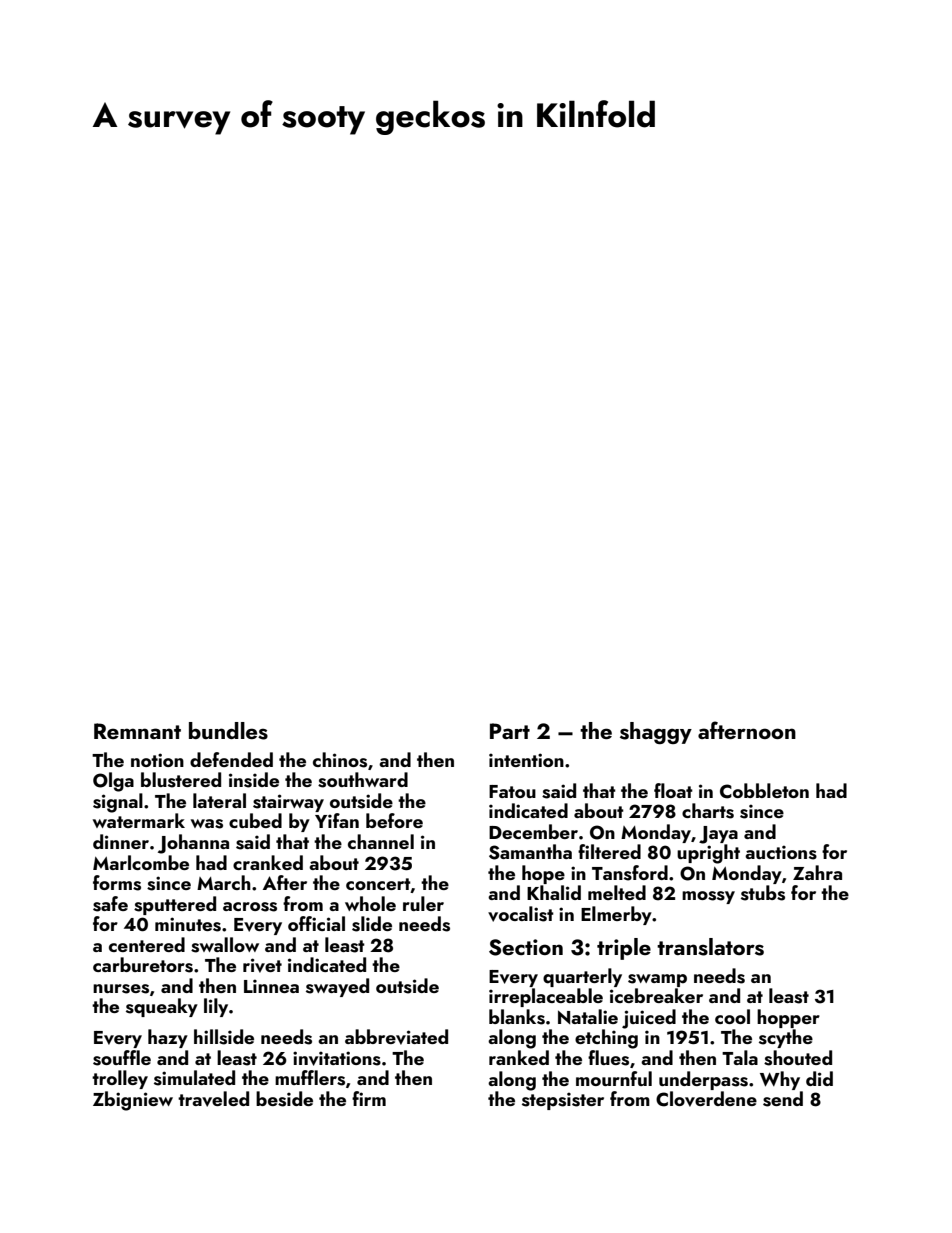 The width and height of the page is (952, 1233). Describe the element at coordinates (554, 892) in the page. I see `Khalid` at that location.
